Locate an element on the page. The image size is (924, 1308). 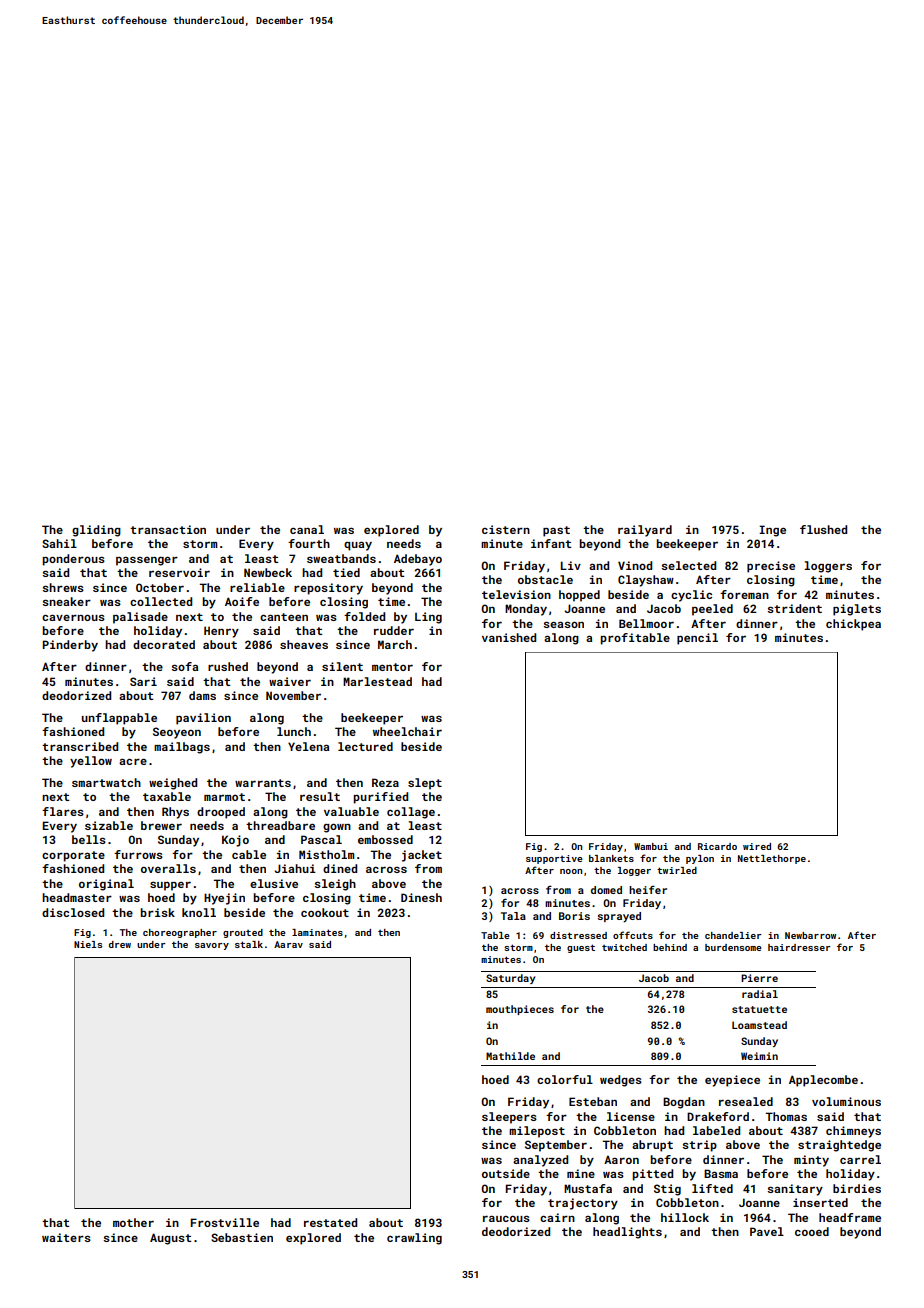
Sari is located at coordinates (143, 681).
